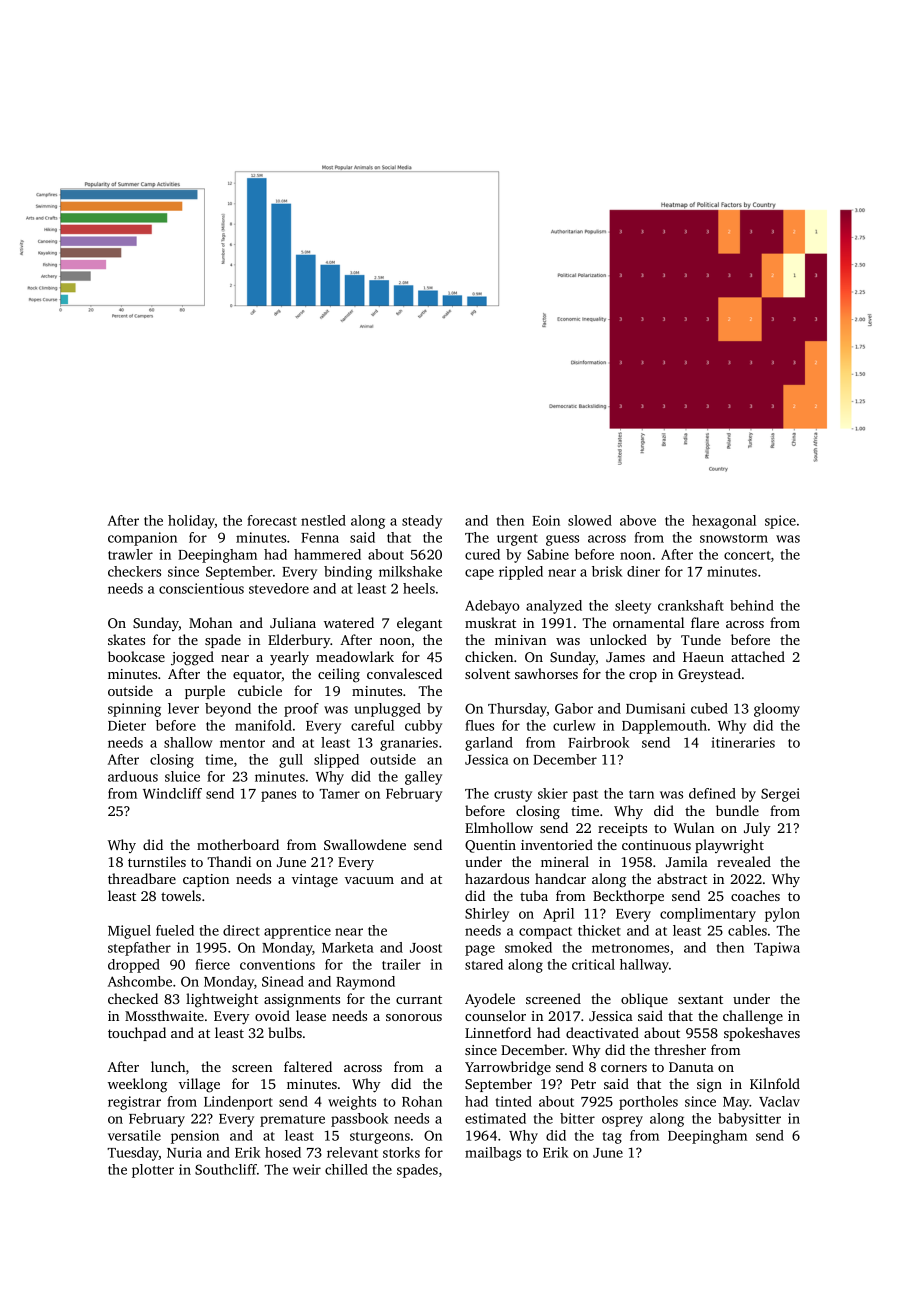 This screenshot has width=908, height=1316. I want to click on Lindenport, so click(238, 1103).
